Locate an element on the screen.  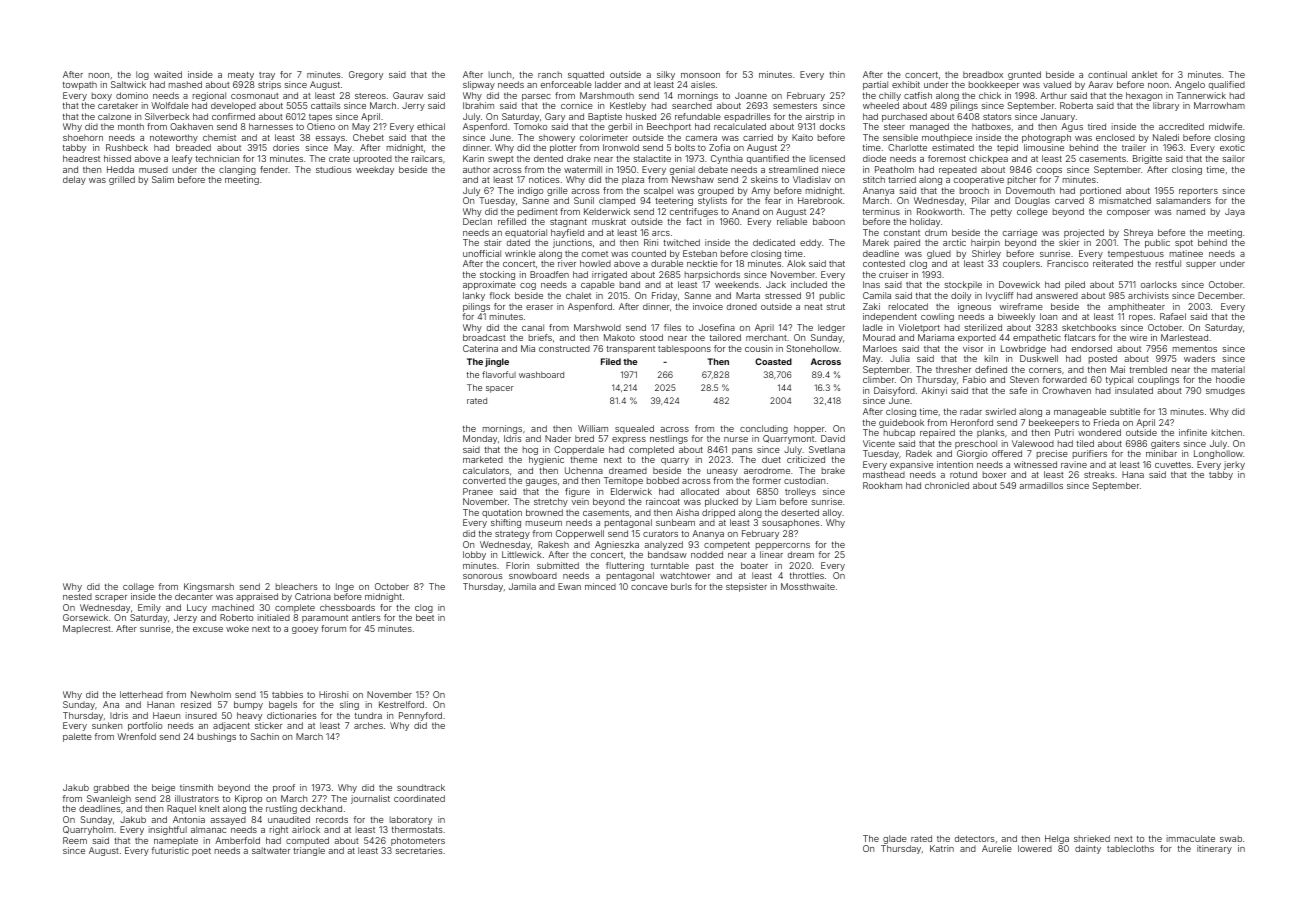
pitcher is located at coordinates (1022, 180).
